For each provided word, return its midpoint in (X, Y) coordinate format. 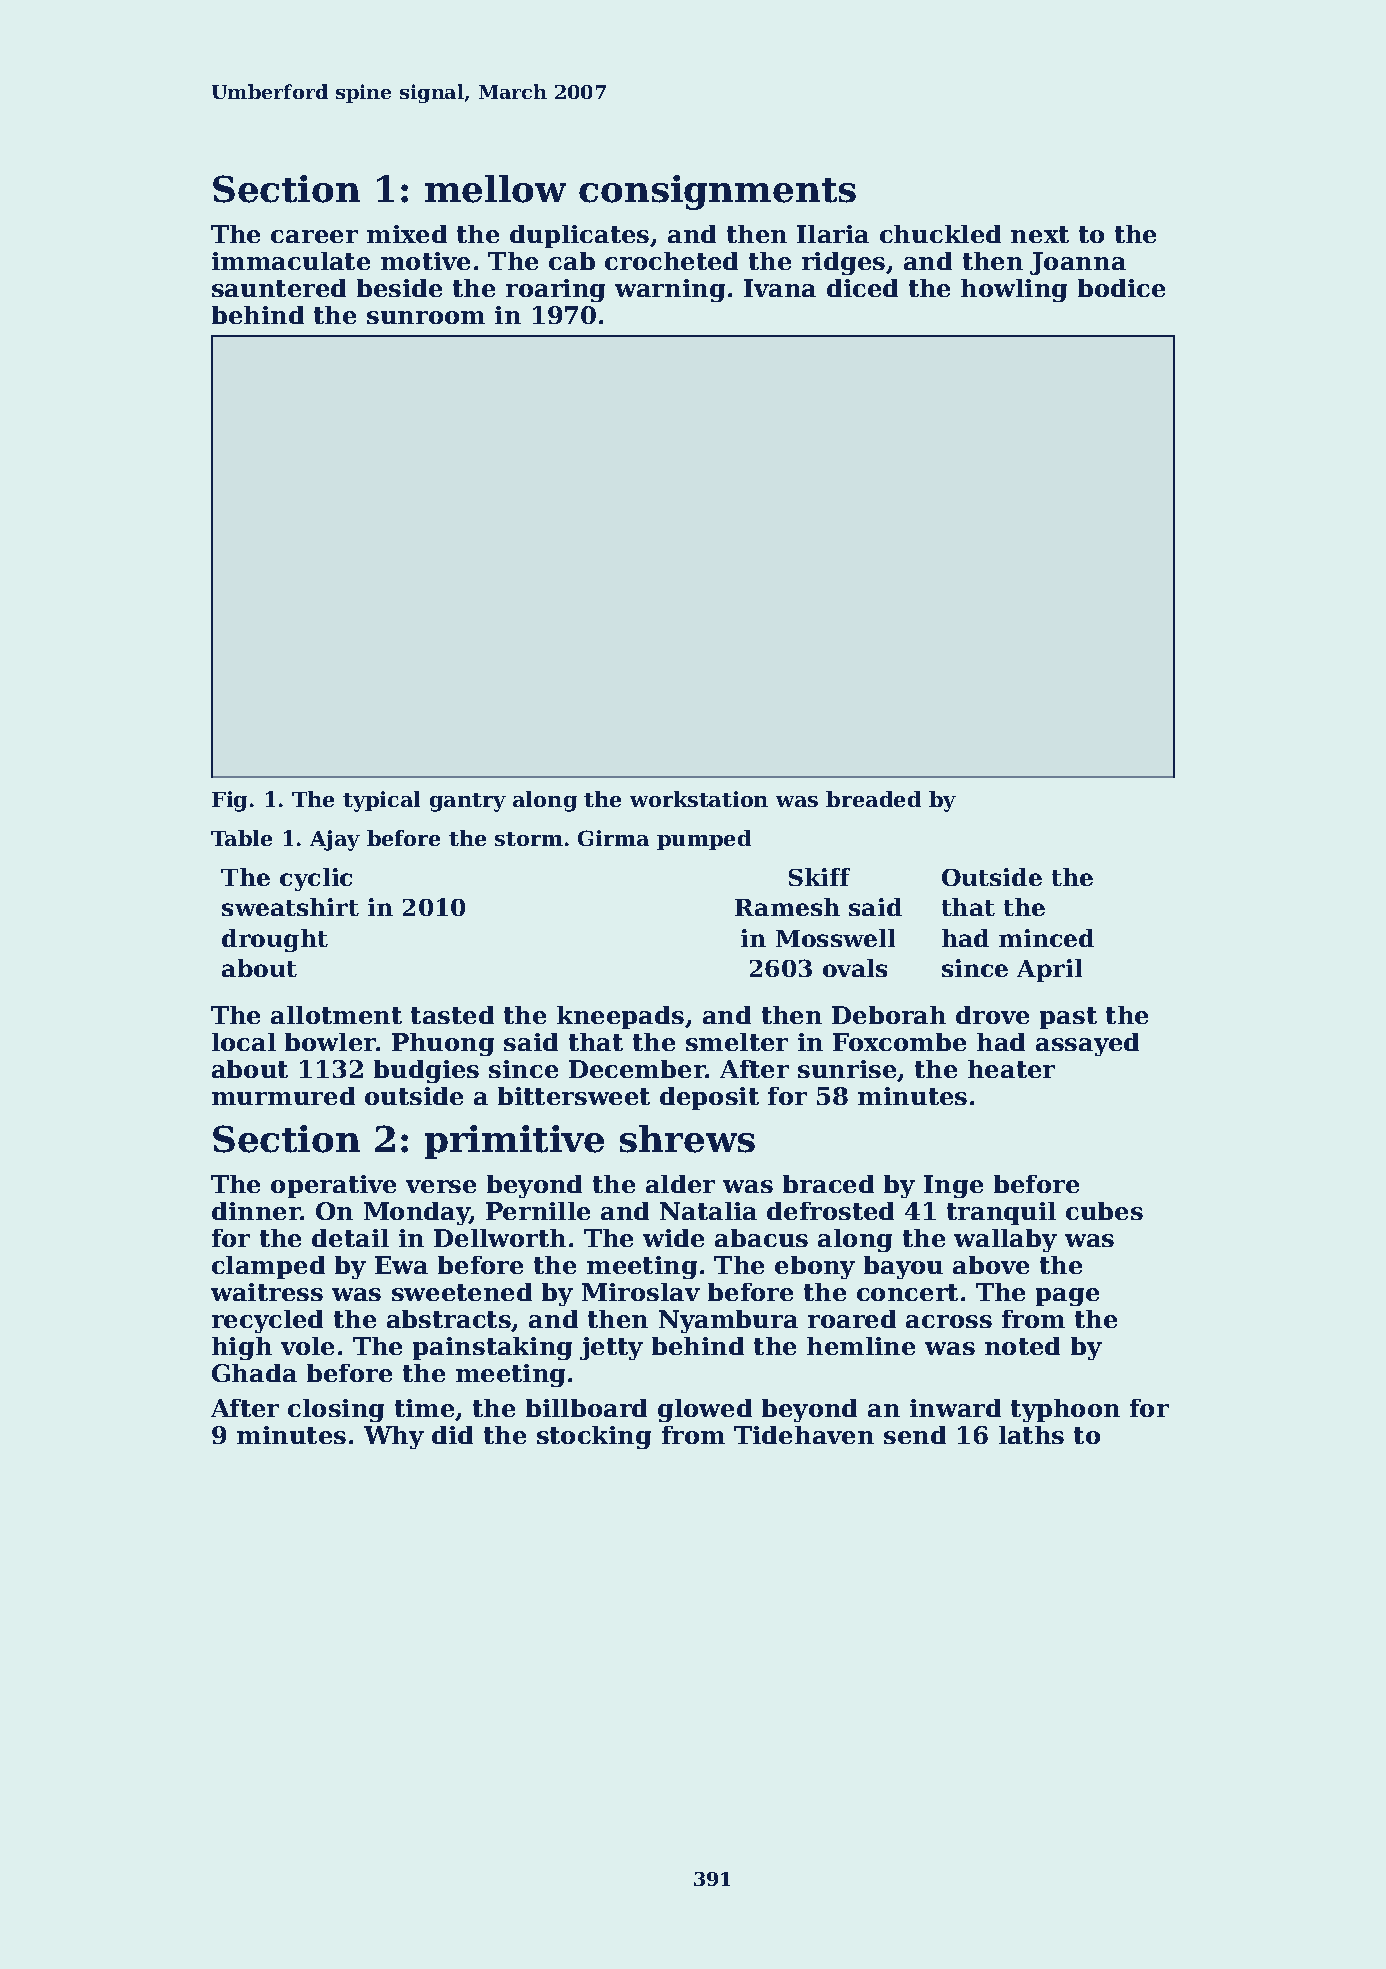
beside (399, 288)
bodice (1121, 288)
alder (680, 1184)
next (1040, 234)
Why (394, 1437)
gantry (468, 802)
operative (333, 1186)
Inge (953, 1186)
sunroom (426, 317)
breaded (873, 799)
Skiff (819, 877)
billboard (586, 1408)
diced (862, 288)
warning (670, 290)
